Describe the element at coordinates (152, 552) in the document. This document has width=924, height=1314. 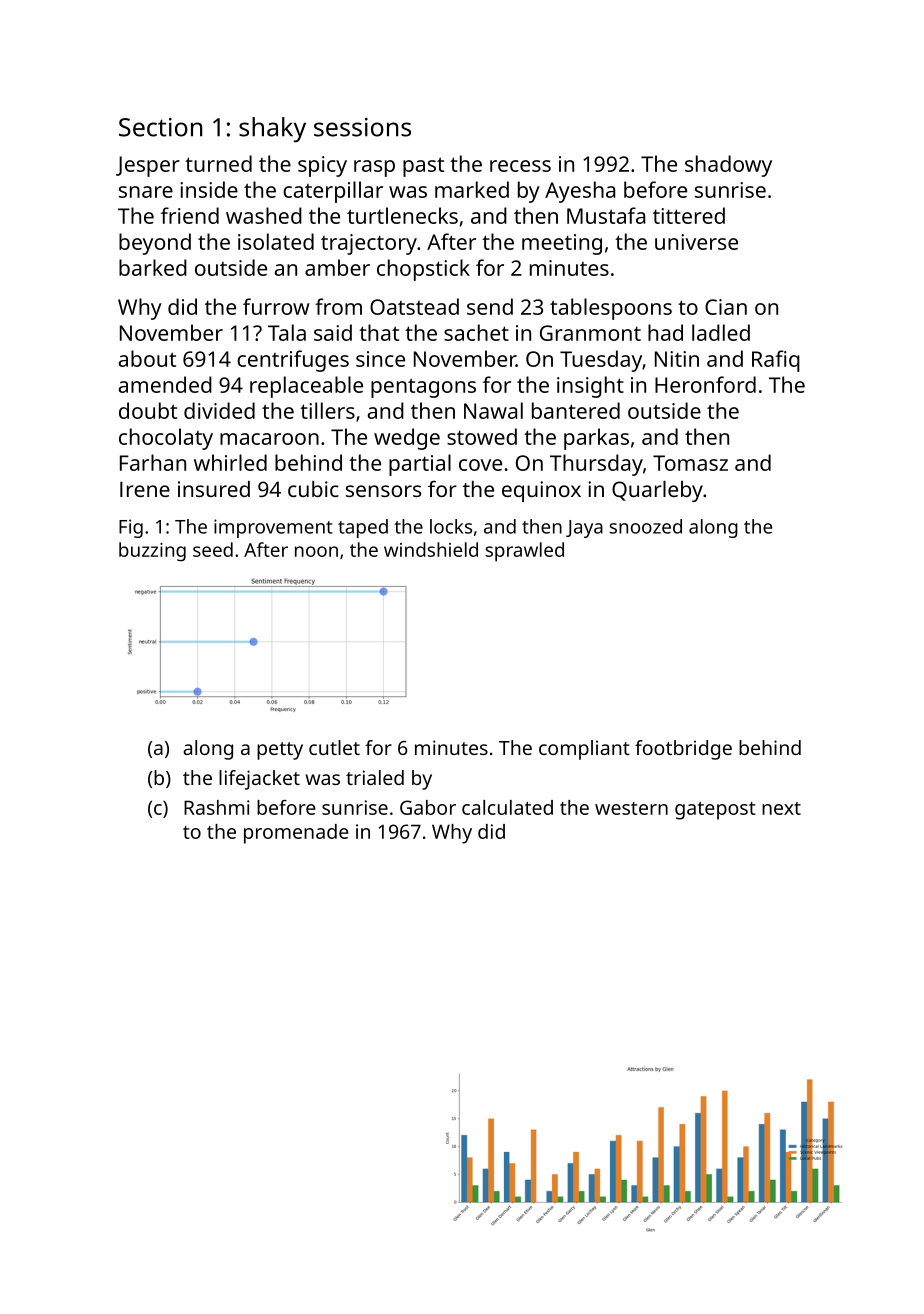
I see `buzzing` at that location.
